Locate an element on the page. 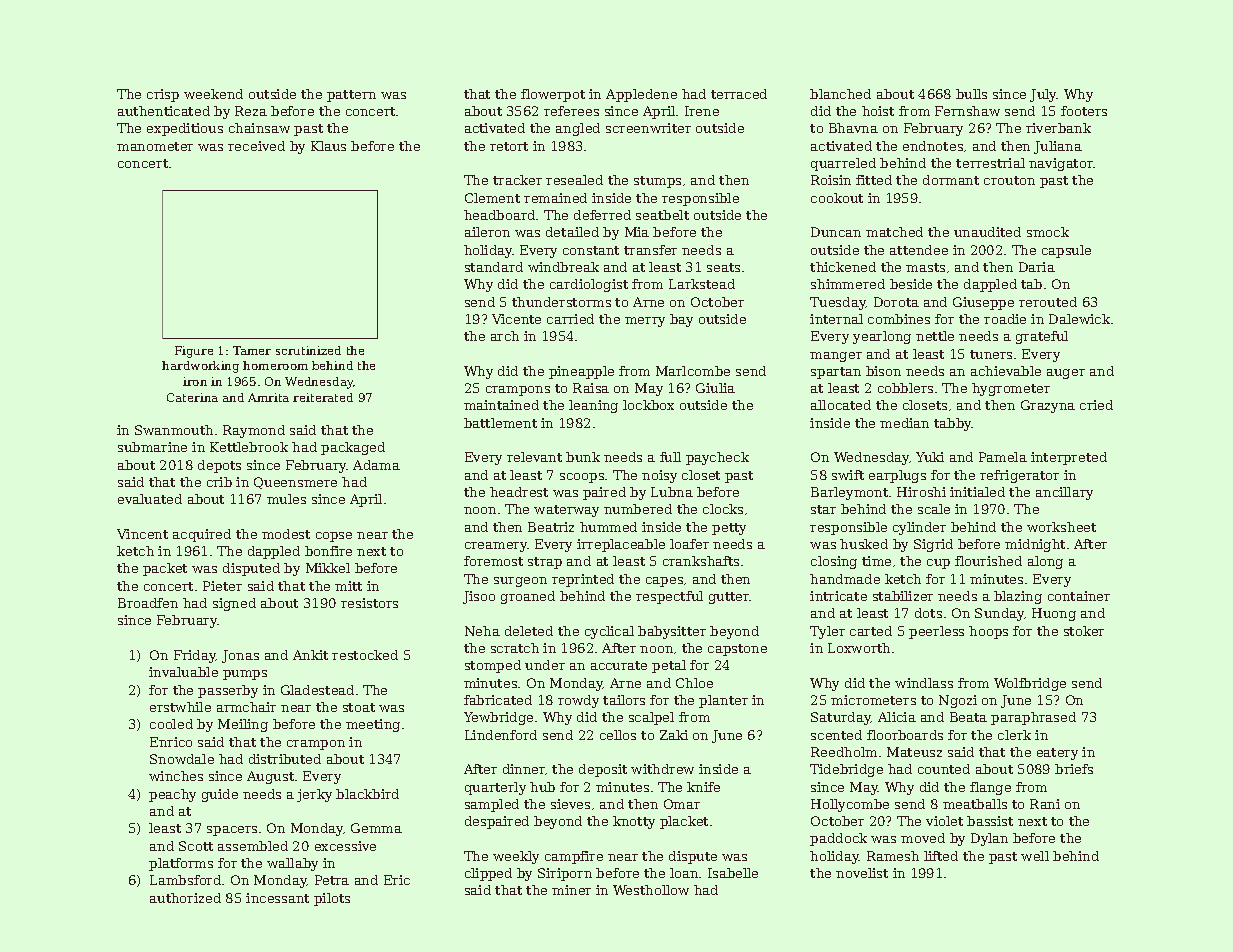  paddock is located at coordinates (838, 839).
